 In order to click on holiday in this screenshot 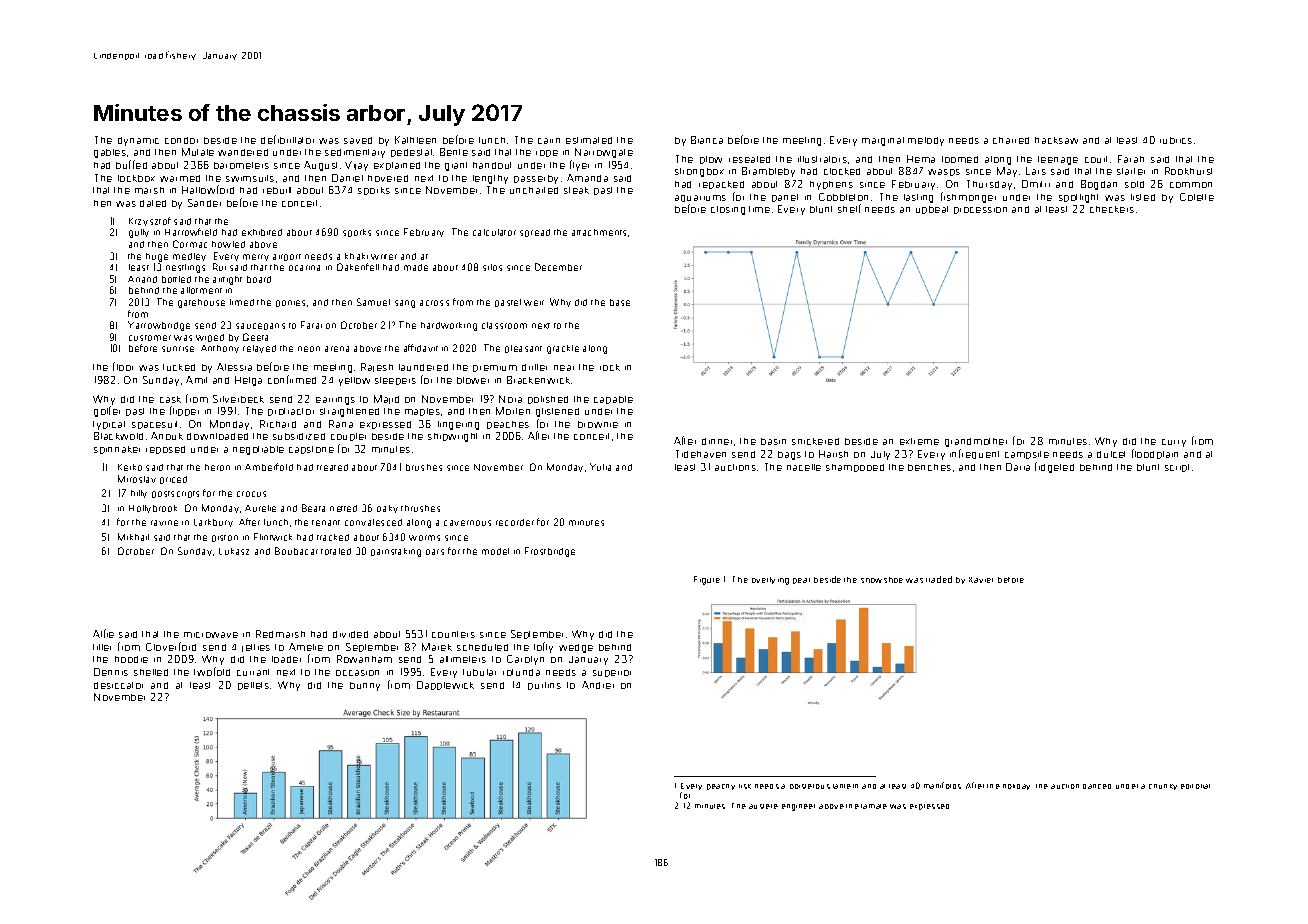, I will do `click(1016, 787)`.
